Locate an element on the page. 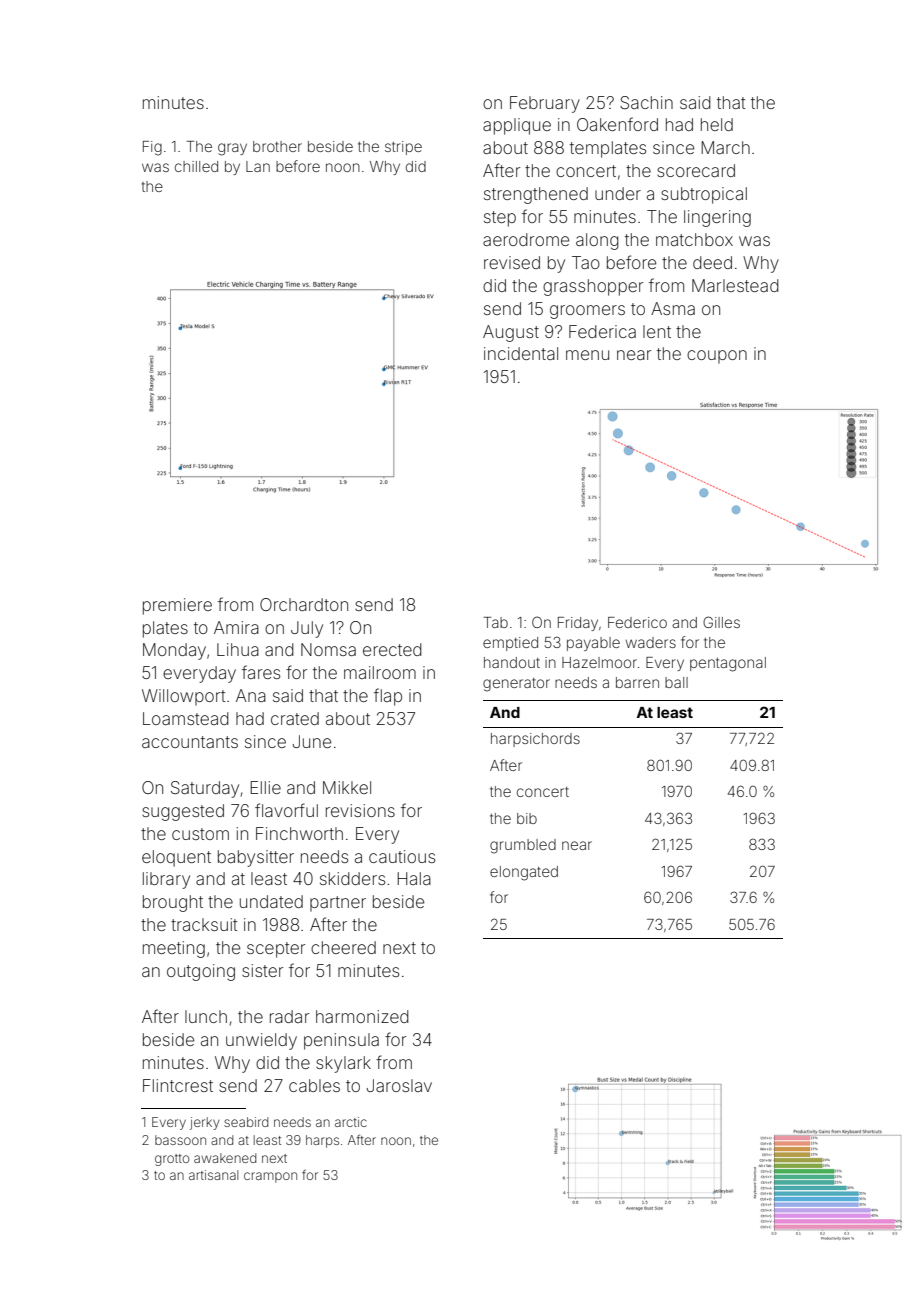 The width and height of the document is (924, 1314). Tao is located at coordinates (586, 262).
